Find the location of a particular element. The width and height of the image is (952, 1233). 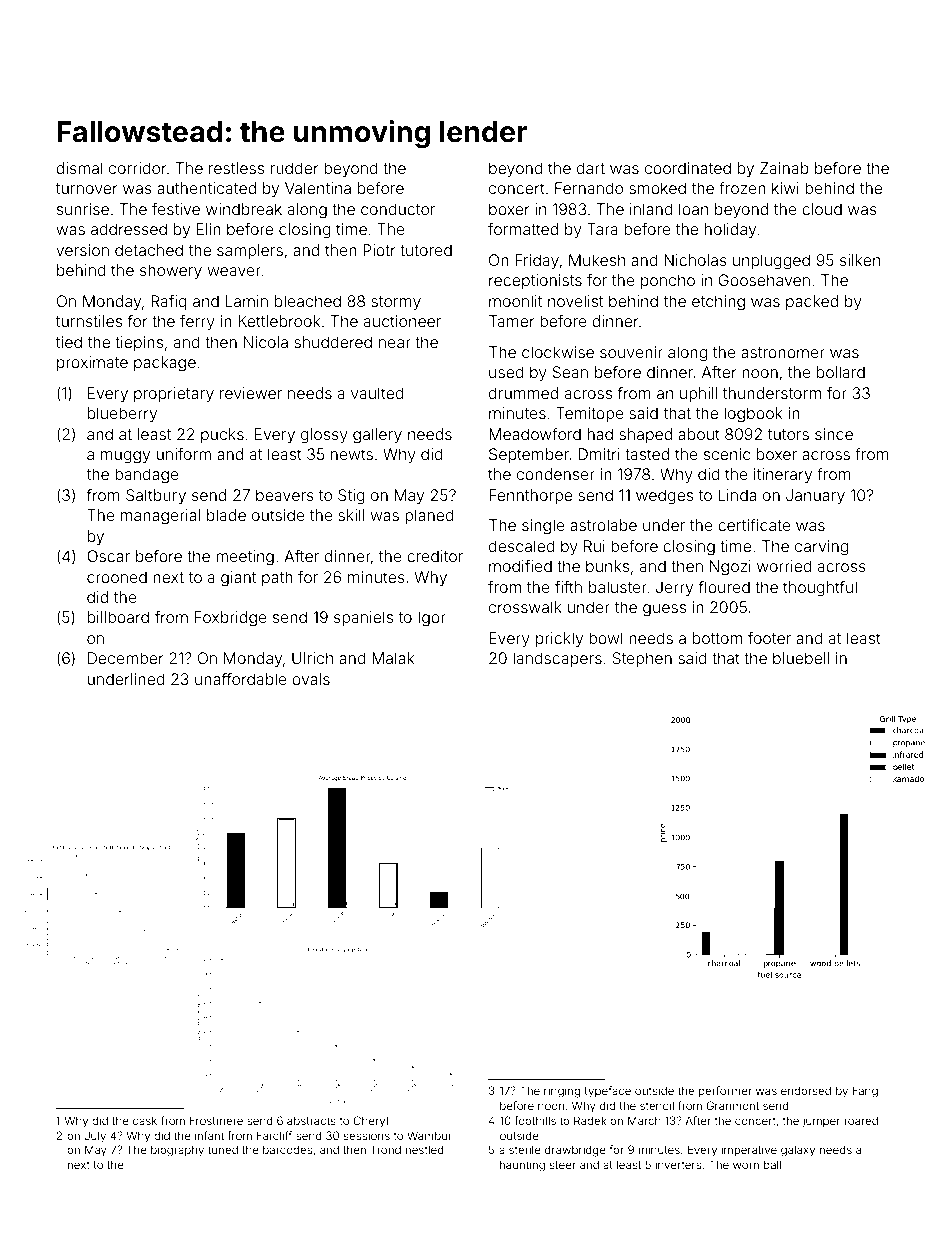

ringing is located at coordinates (562, 1092).
